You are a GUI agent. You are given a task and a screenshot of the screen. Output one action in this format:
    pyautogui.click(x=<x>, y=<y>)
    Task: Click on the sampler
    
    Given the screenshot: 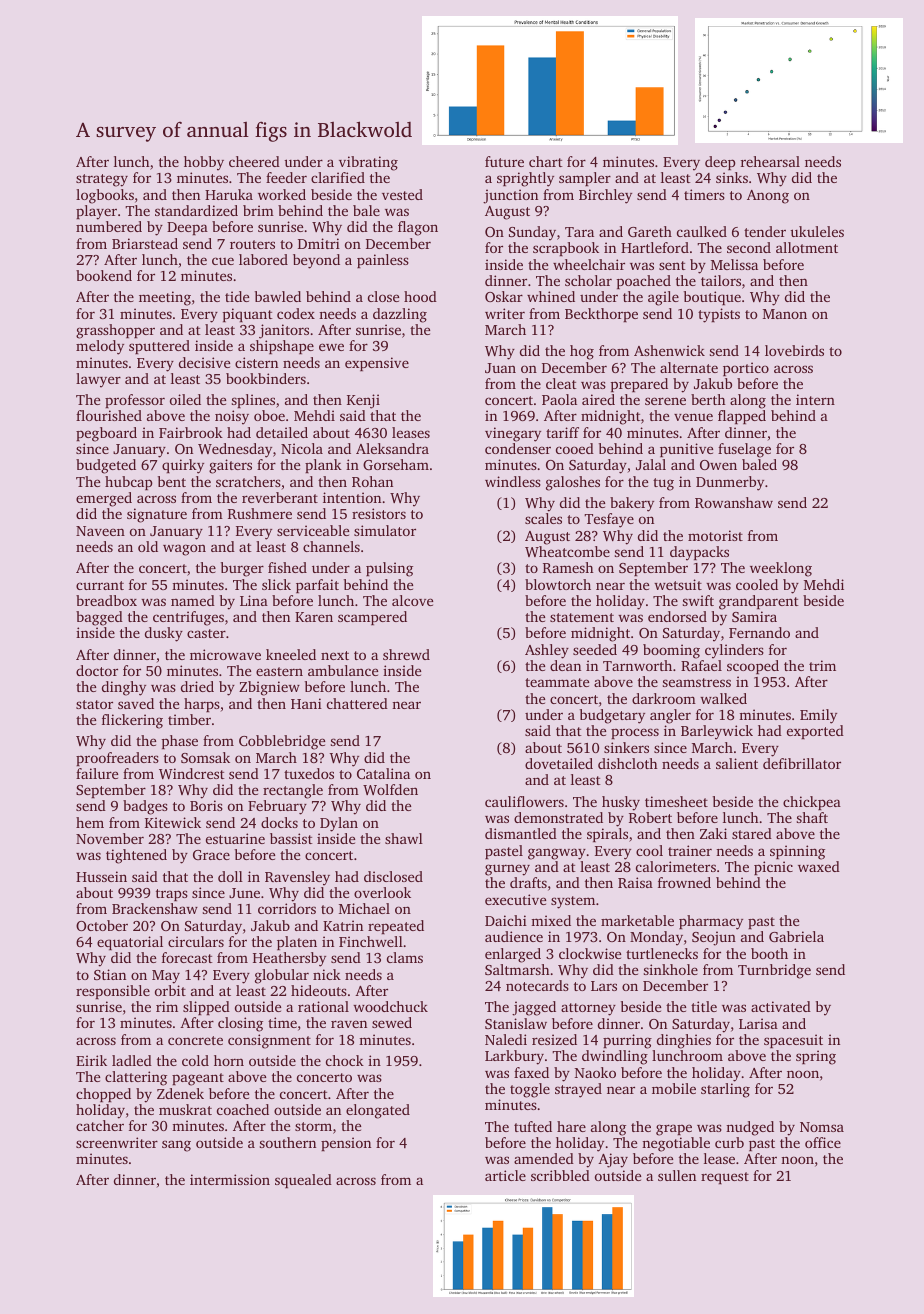 What is the action you would take?
    pyautogui.click(x=585, y=179)
